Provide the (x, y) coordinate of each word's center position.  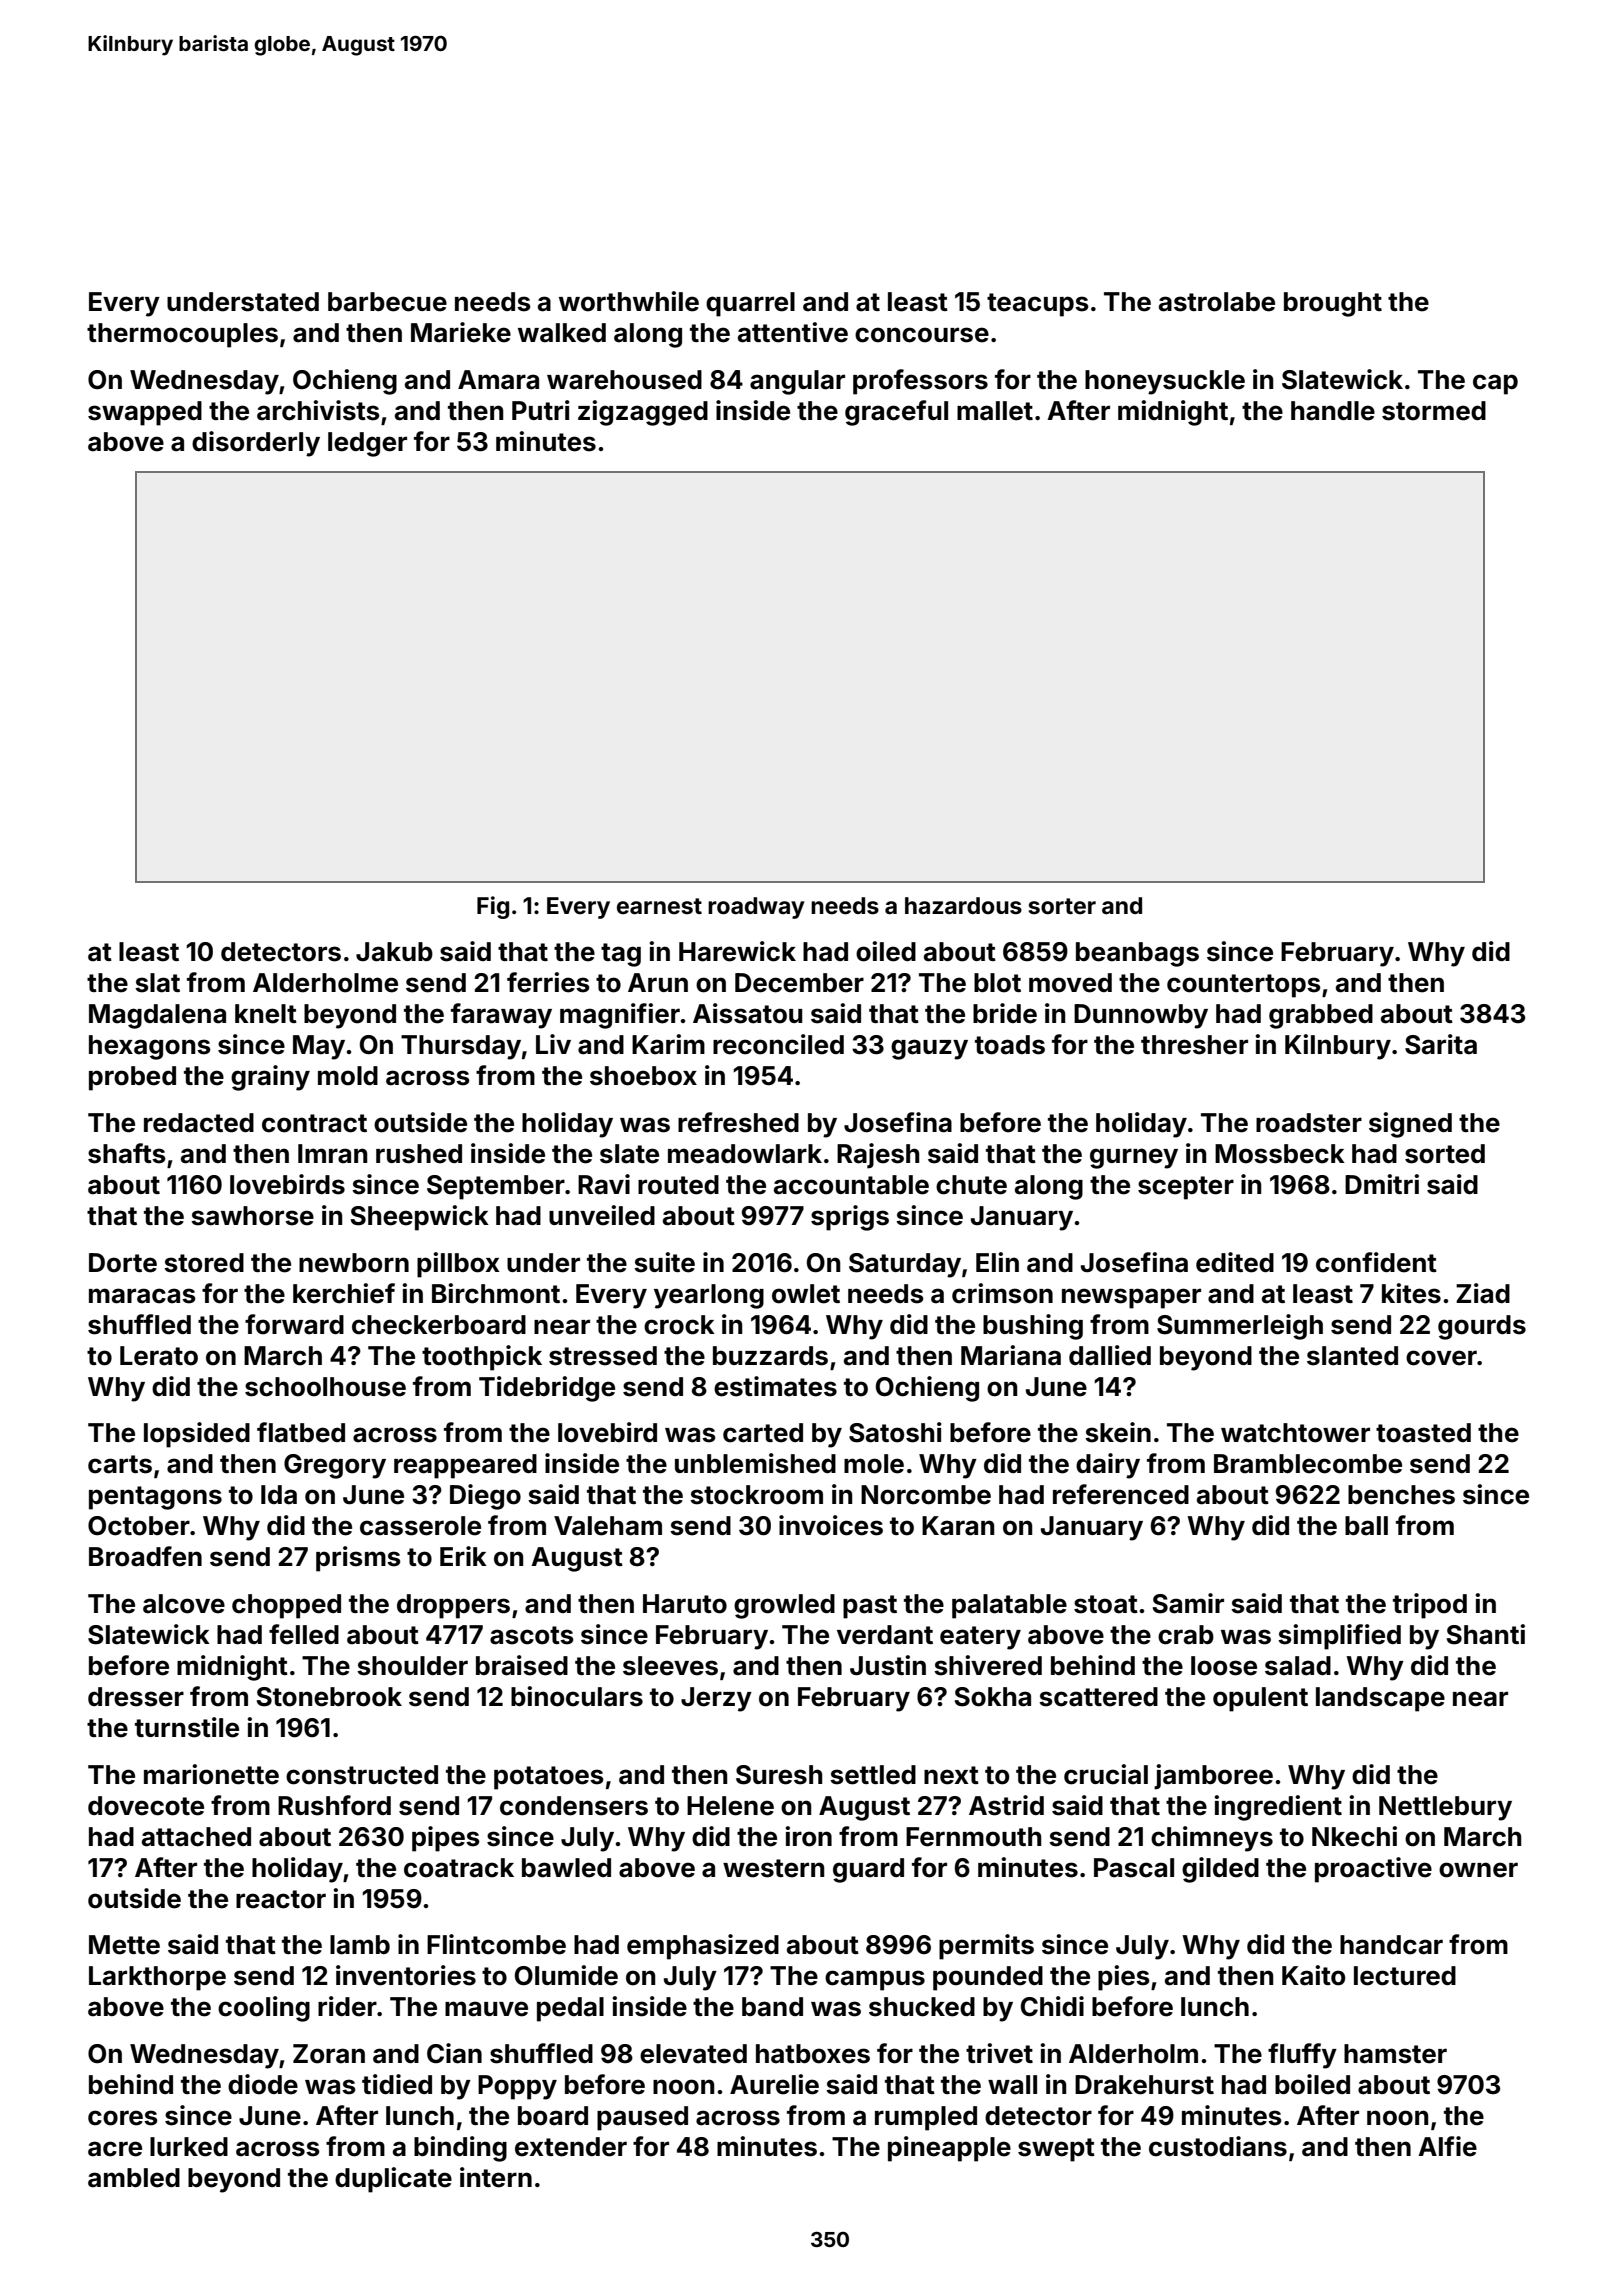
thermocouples (182, 335)
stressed (603, 1356)
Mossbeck (1280, 1154)
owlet (806, 1294)
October (139, 1526)
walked (562, 333)
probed (132, 1078)
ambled (134, 2178)
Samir (1188, 1603)
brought (1333, 304)
